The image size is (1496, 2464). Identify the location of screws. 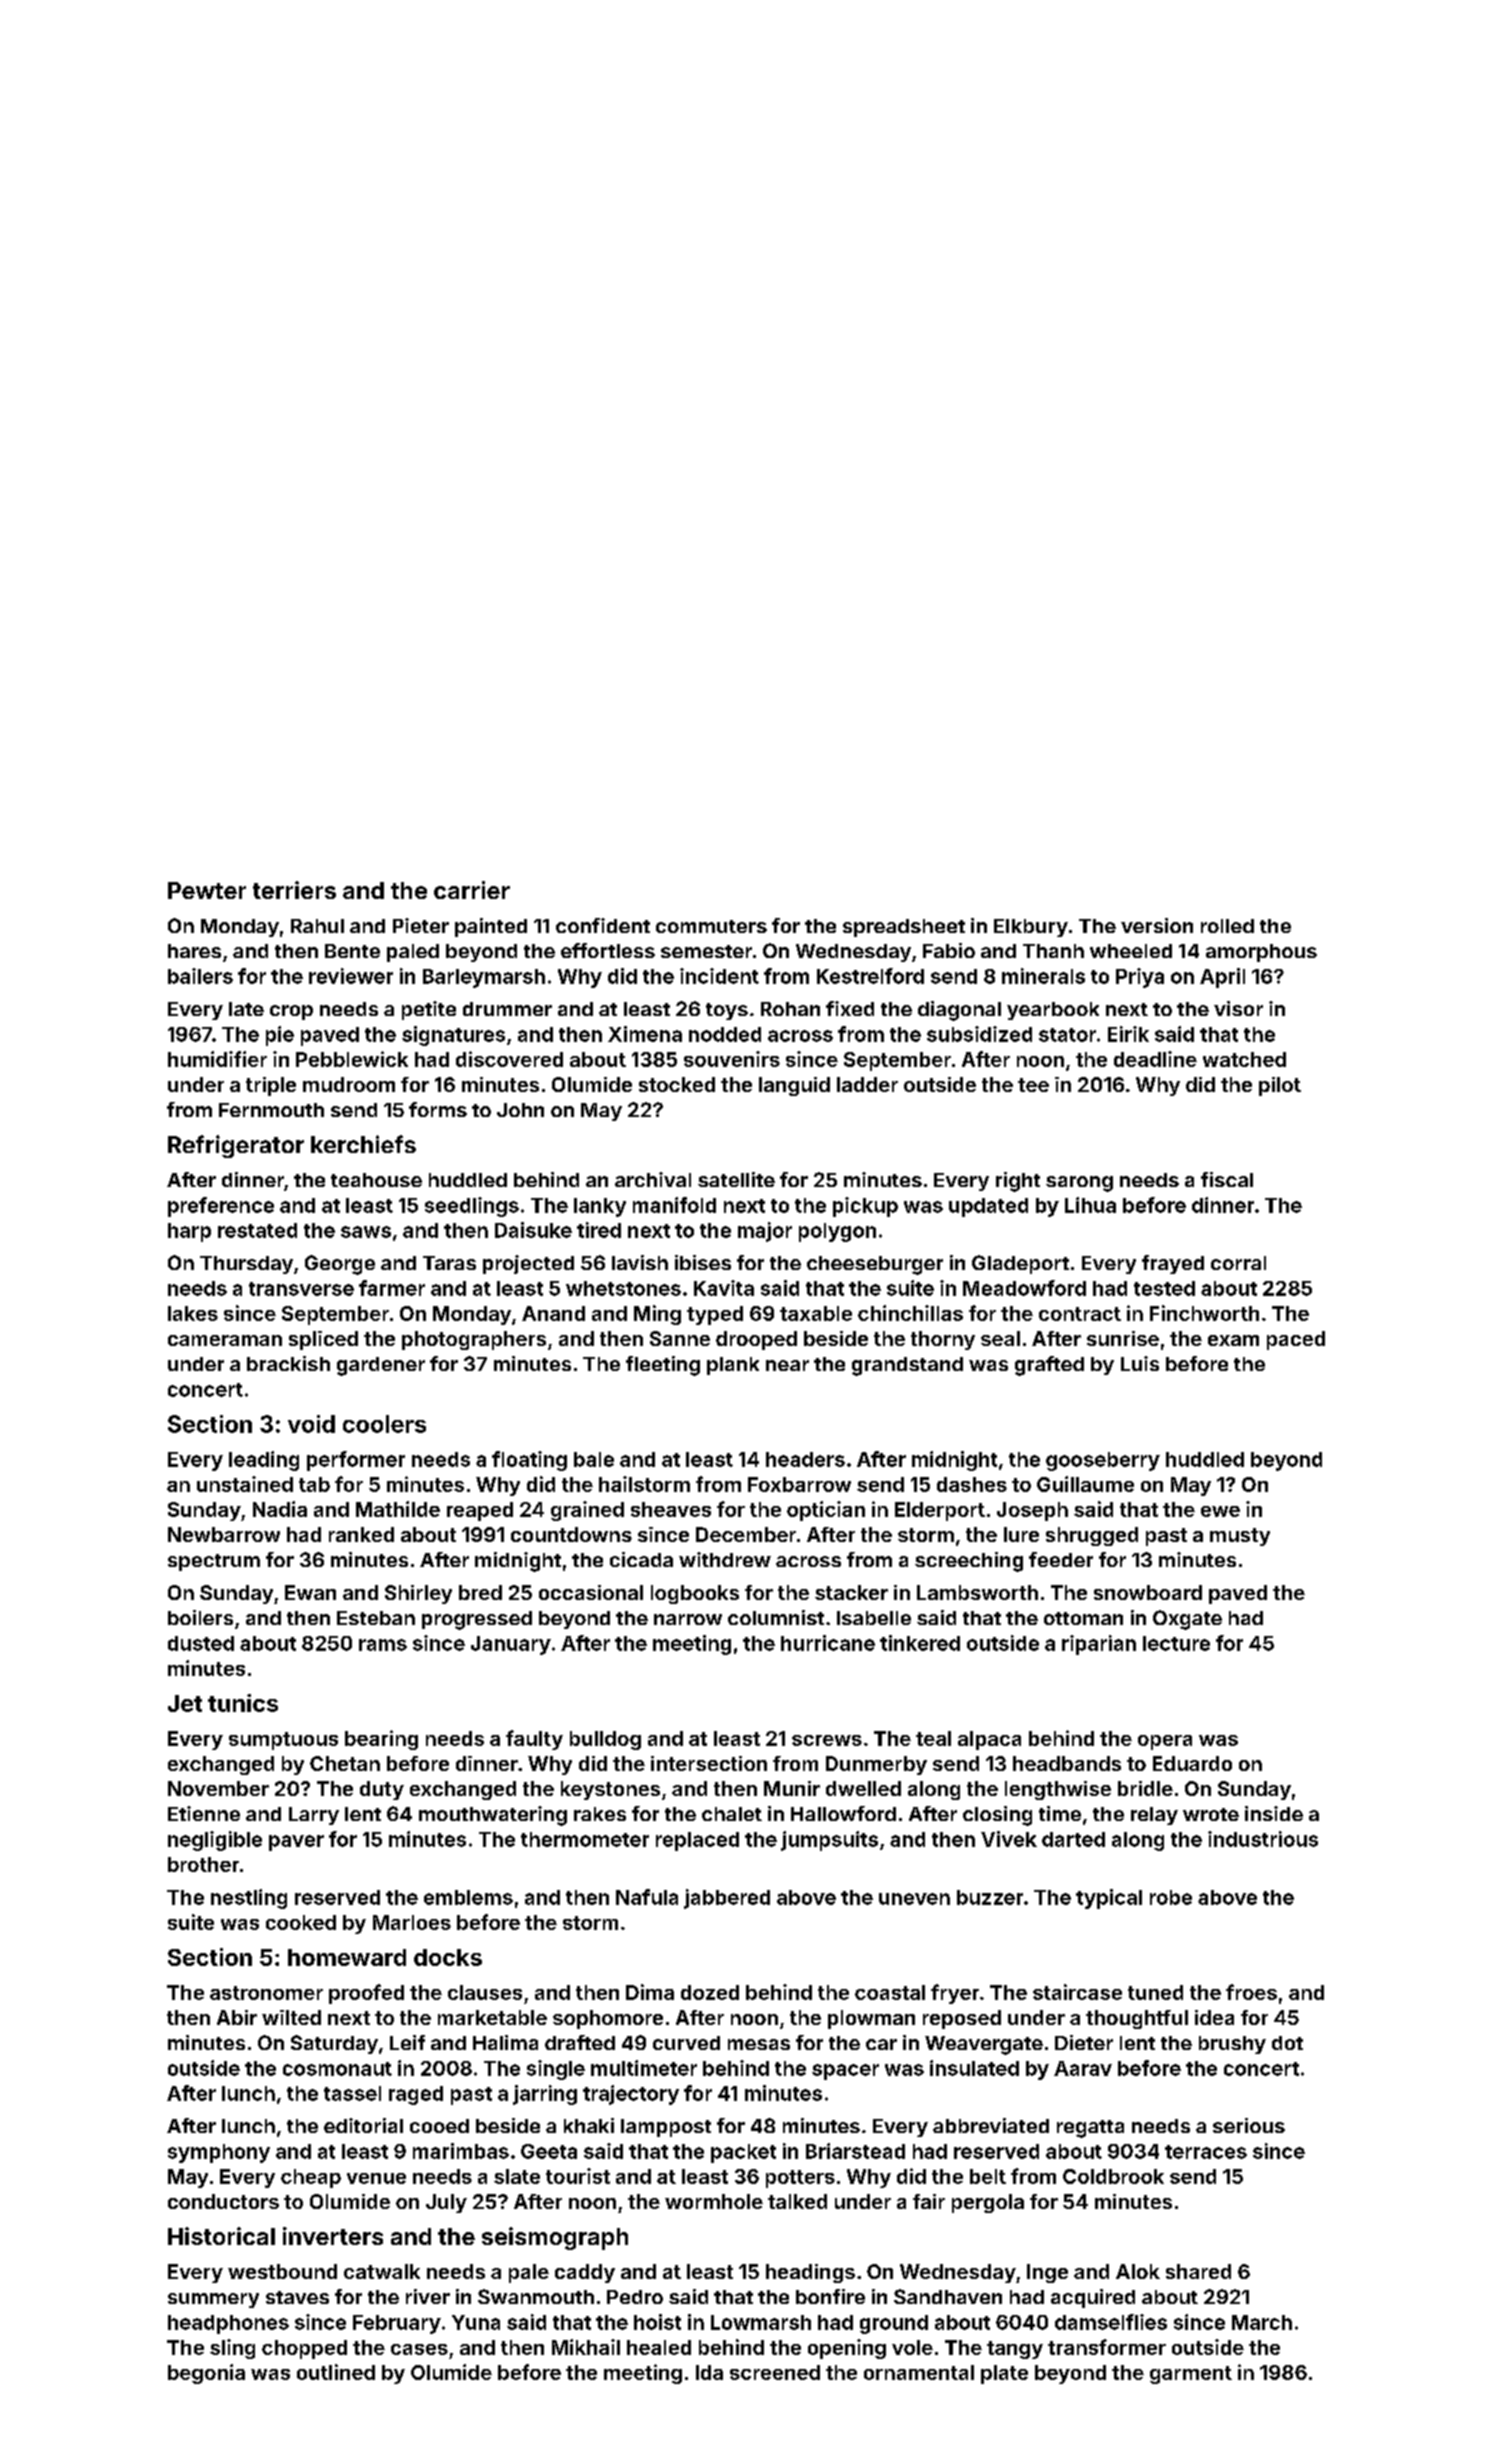
(827, 1740).
